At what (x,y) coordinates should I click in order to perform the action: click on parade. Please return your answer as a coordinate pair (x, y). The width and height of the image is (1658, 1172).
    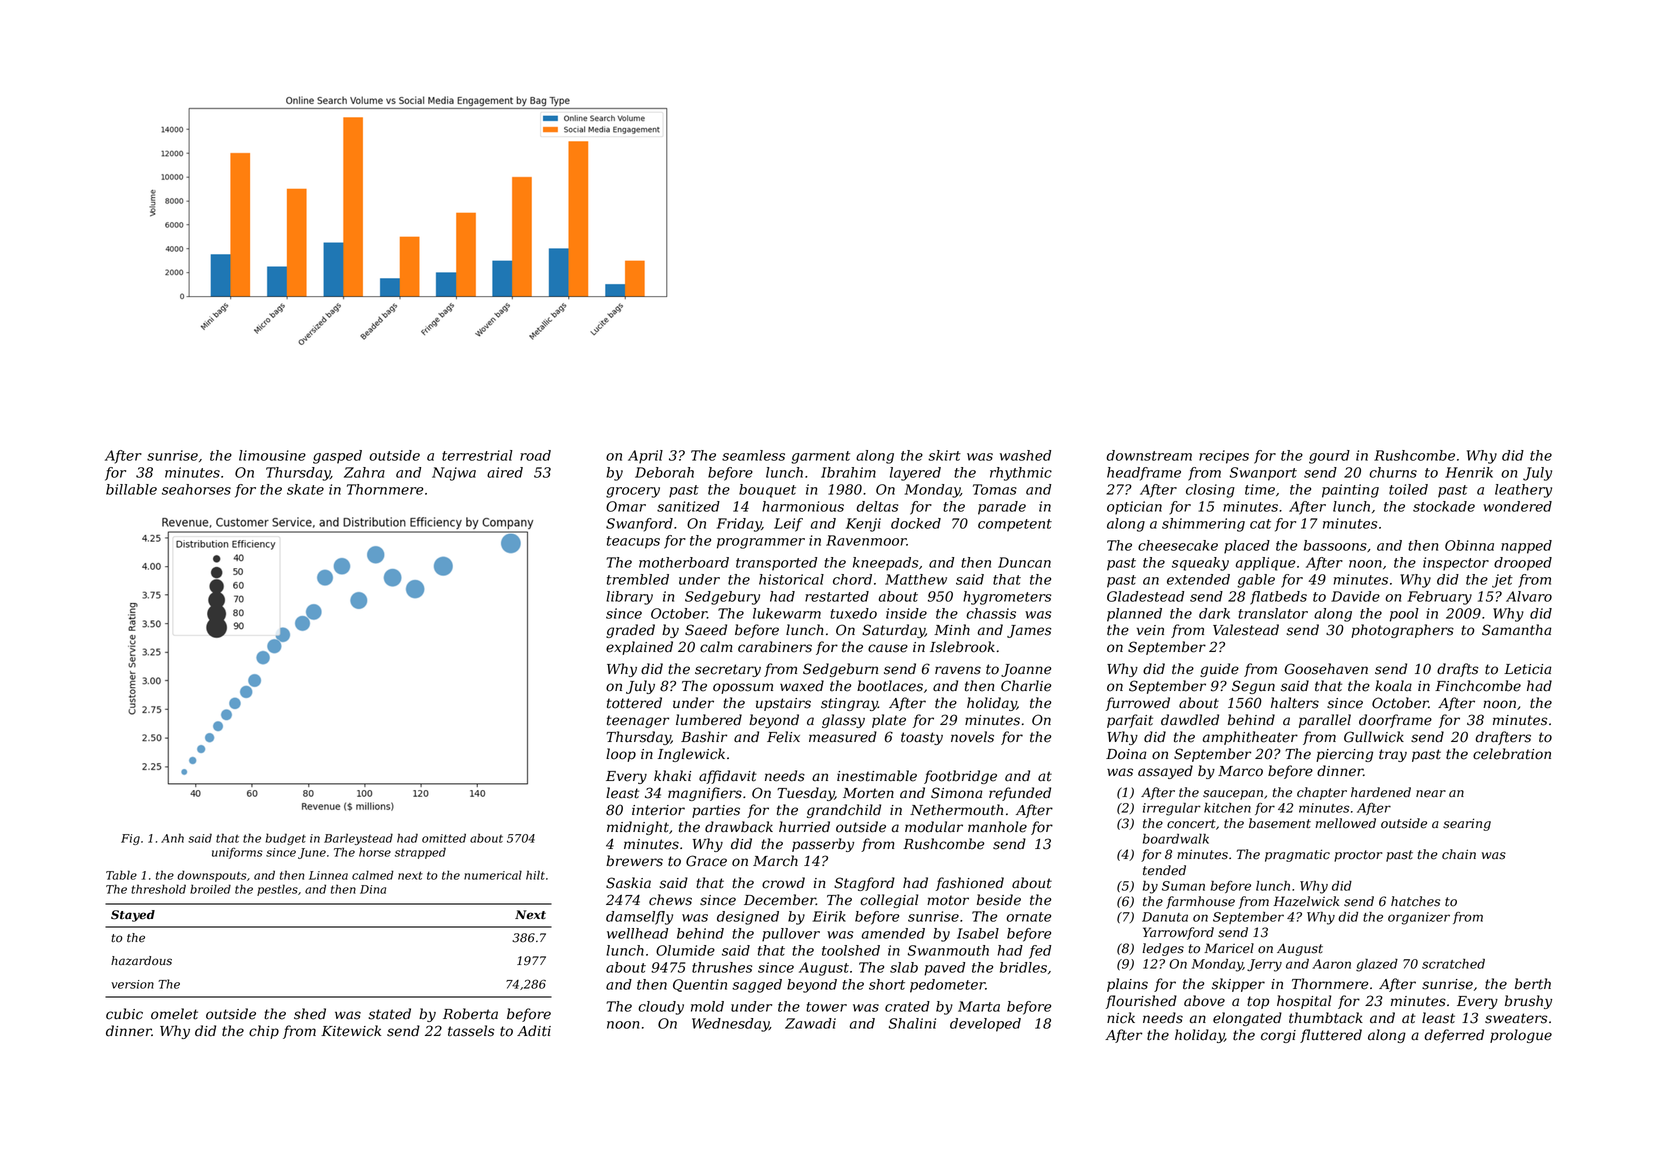
    Looking at the image, I should click on (1002, 508).
